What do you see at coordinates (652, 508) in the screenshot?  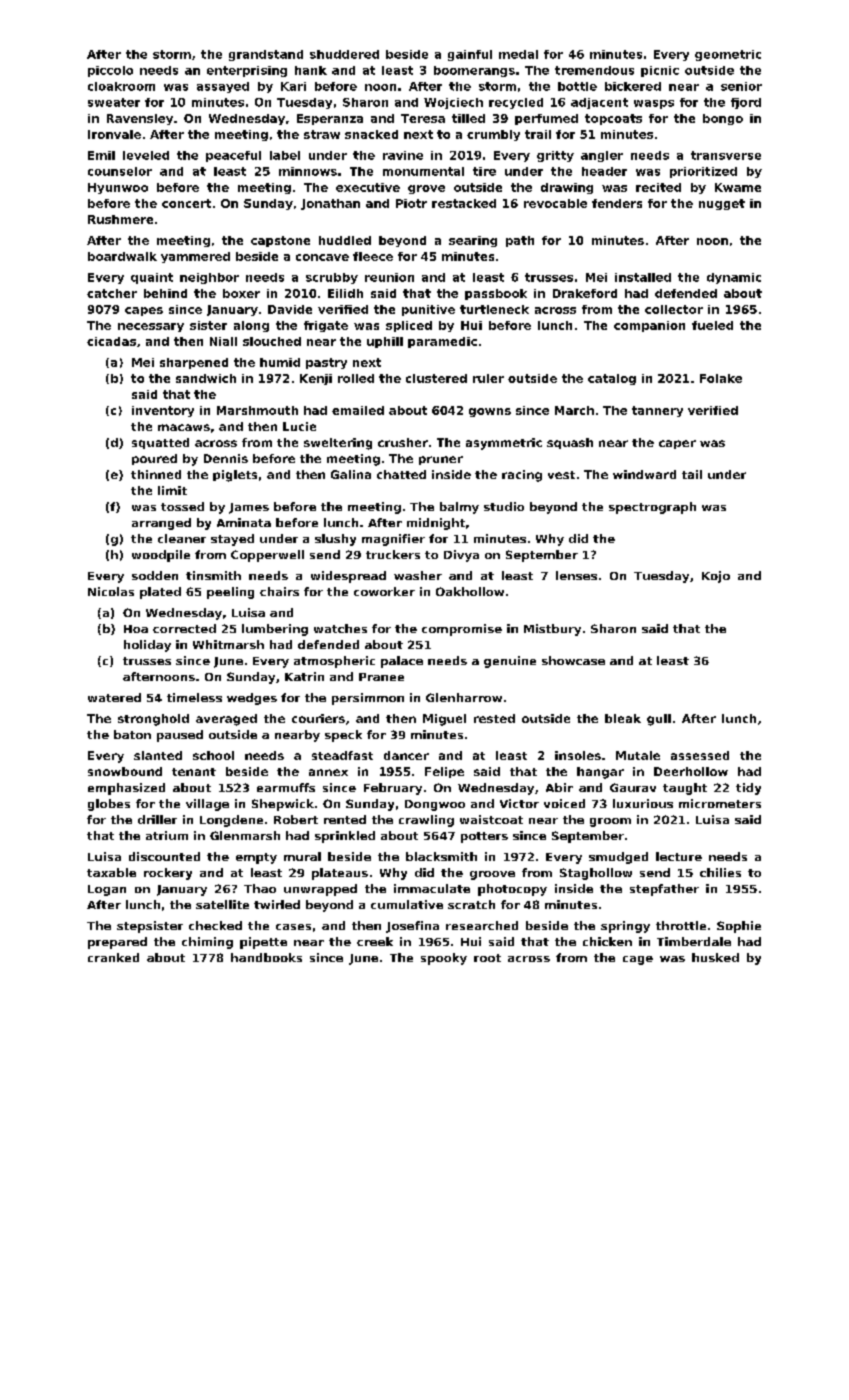 I see `spectrograph` at bounding box center [652, 508].
